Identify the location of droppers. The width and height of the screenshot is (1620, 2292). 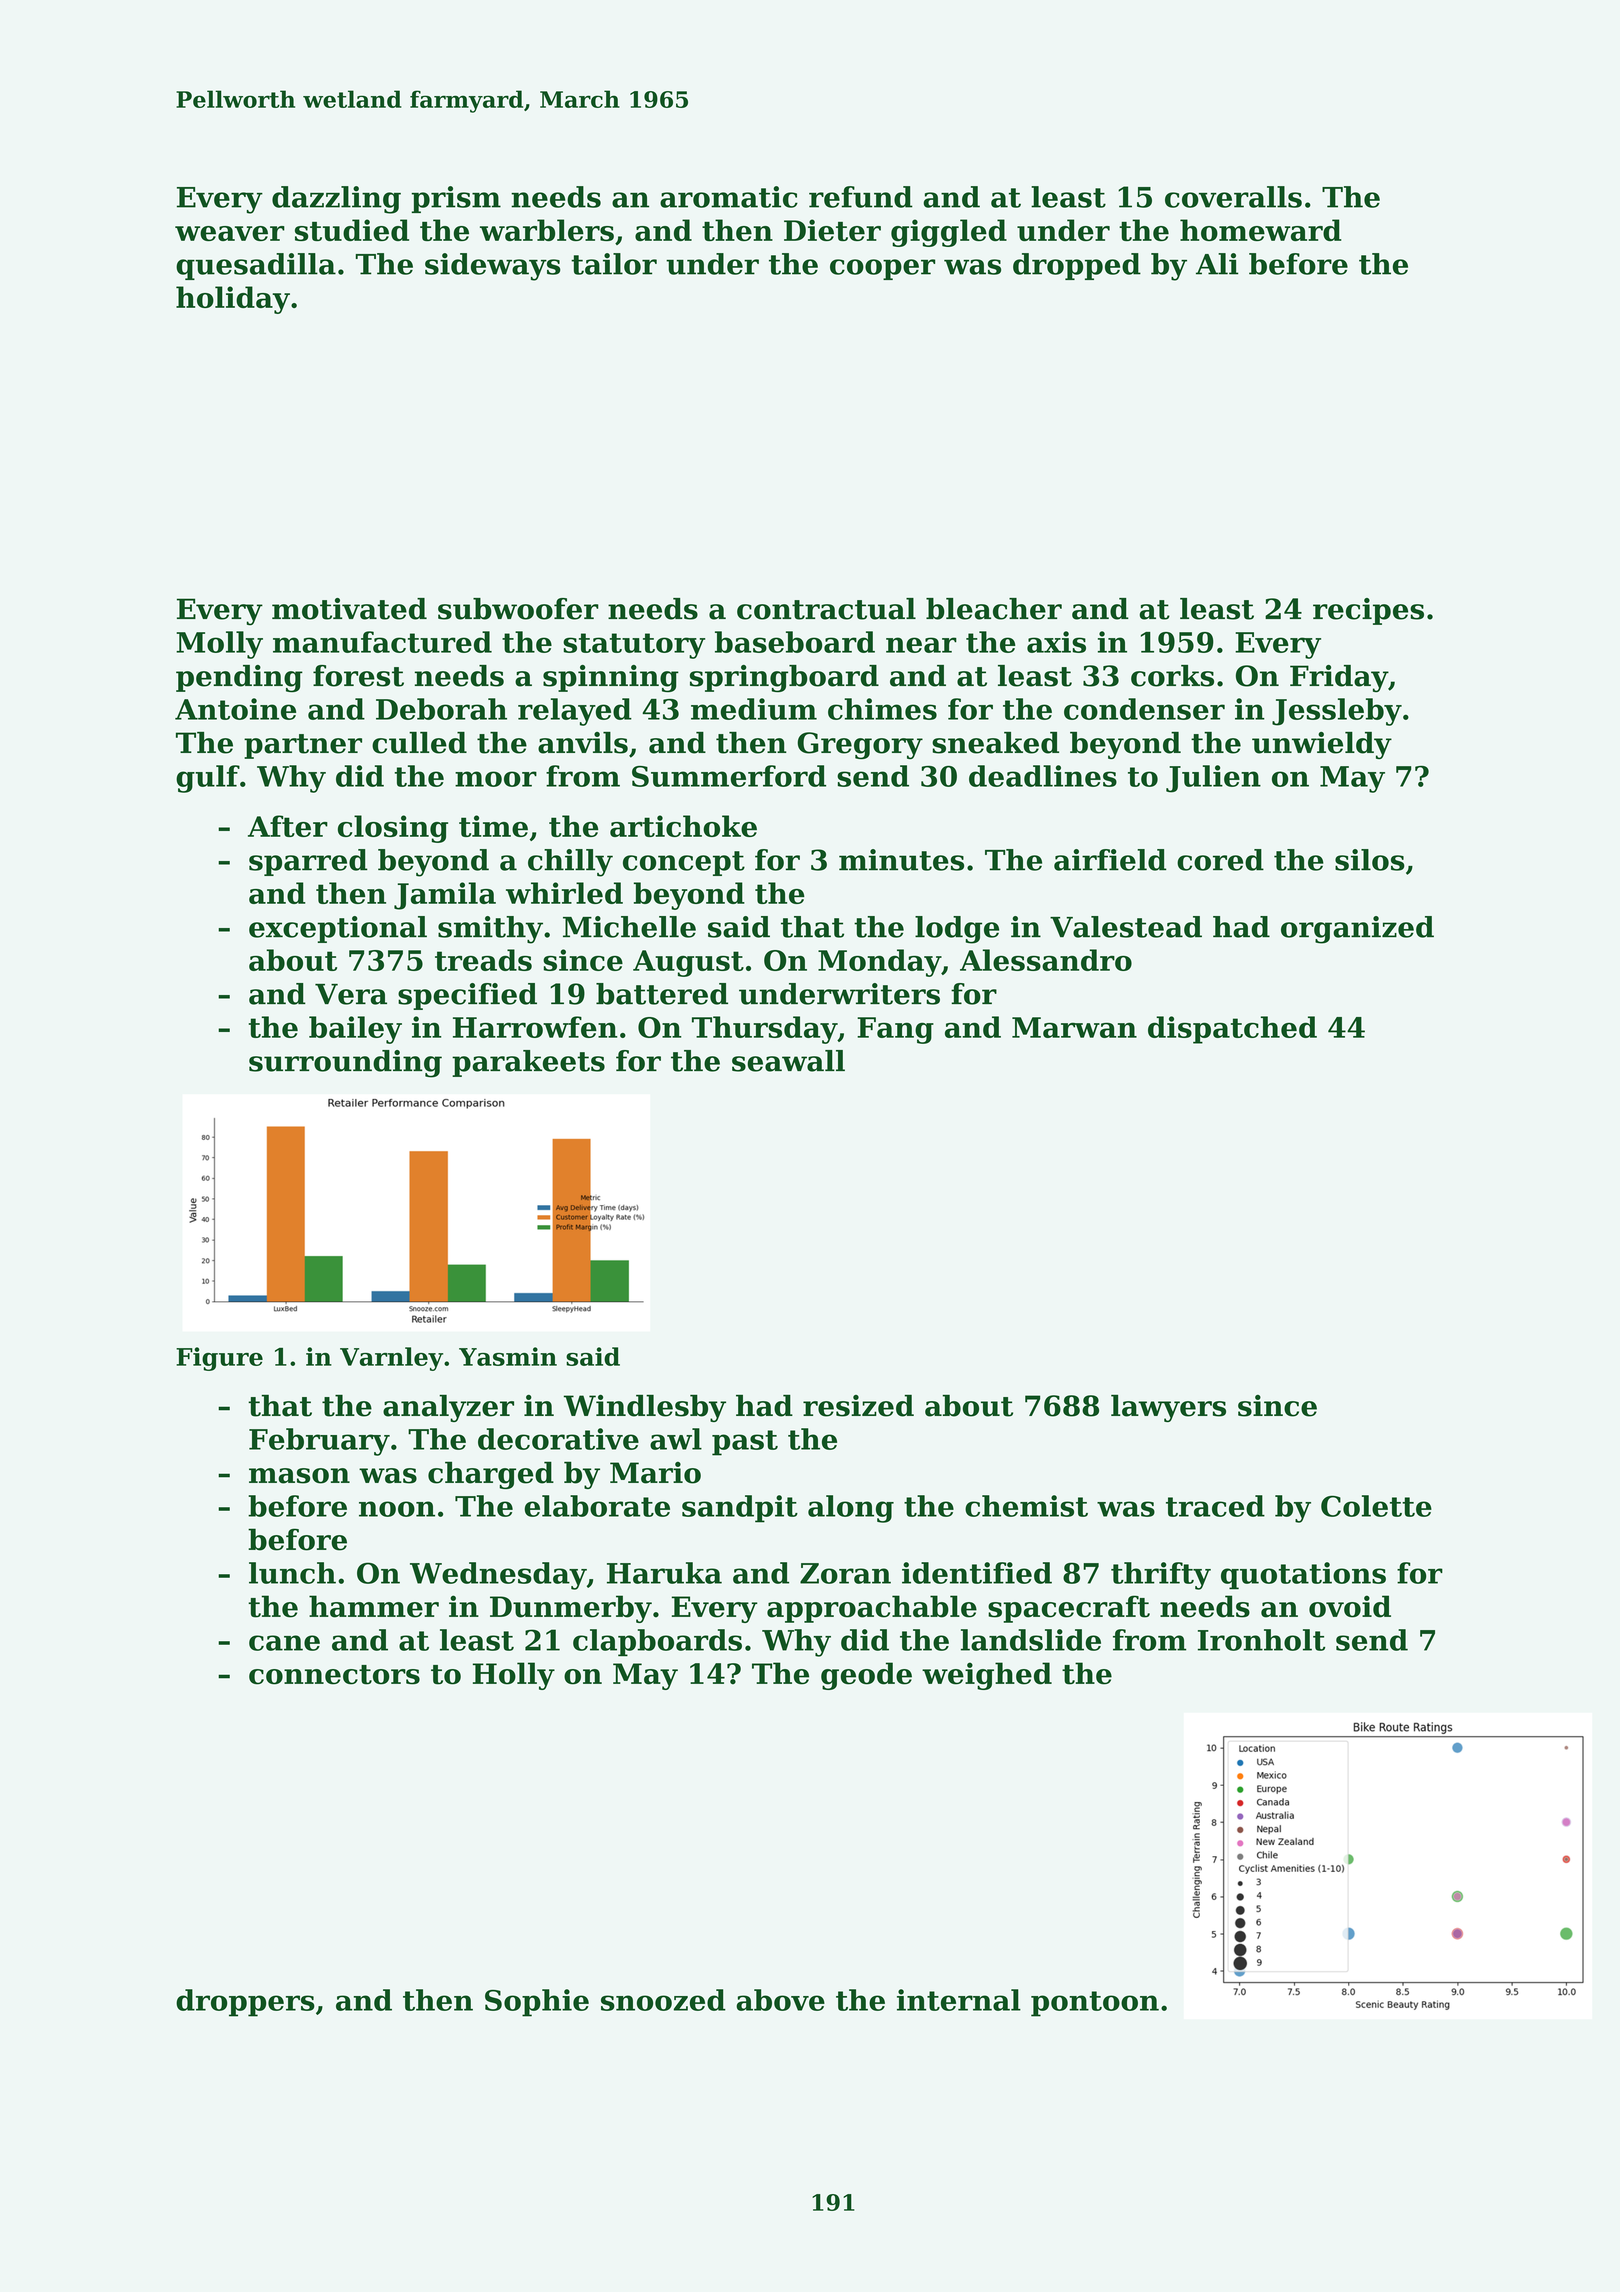
(245, 2003).
